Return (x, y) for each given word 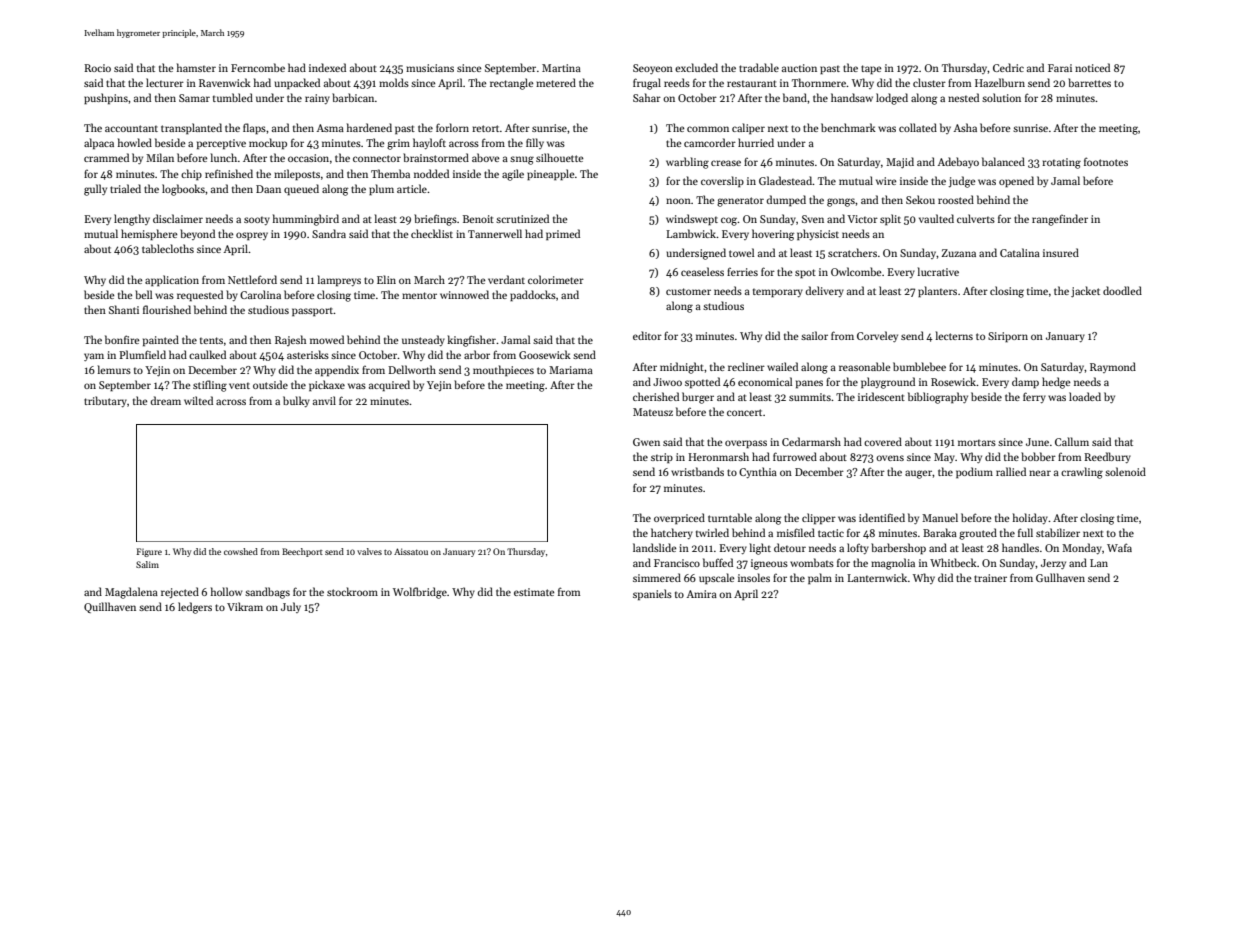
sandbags (267, 593)
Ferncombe (258, 67)
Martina (561, 68)
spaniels (652, 594)
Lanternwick (877, 577)
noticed (1092, 67)
